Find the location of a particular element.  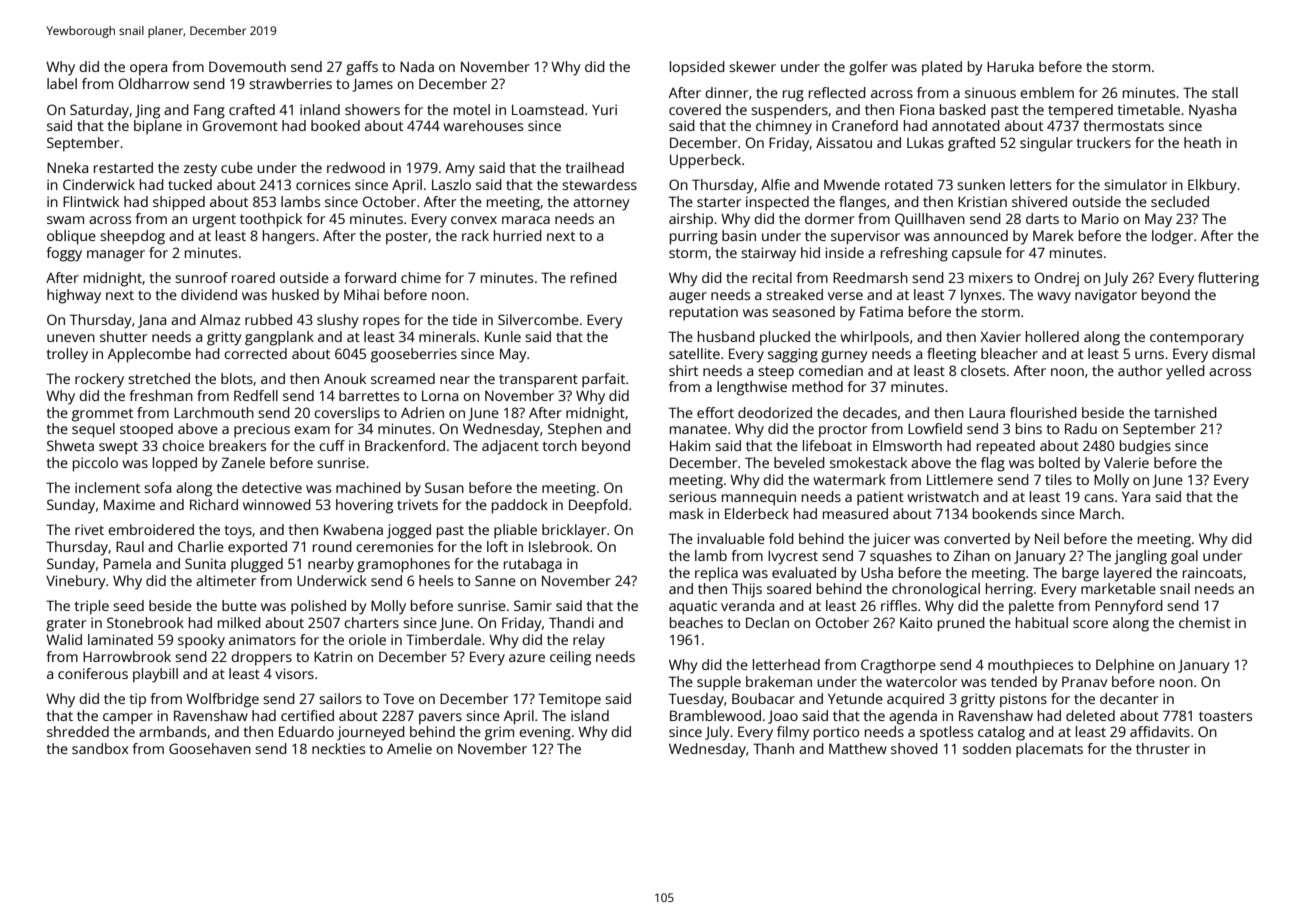

starter is located at coordinates (719, 202).
